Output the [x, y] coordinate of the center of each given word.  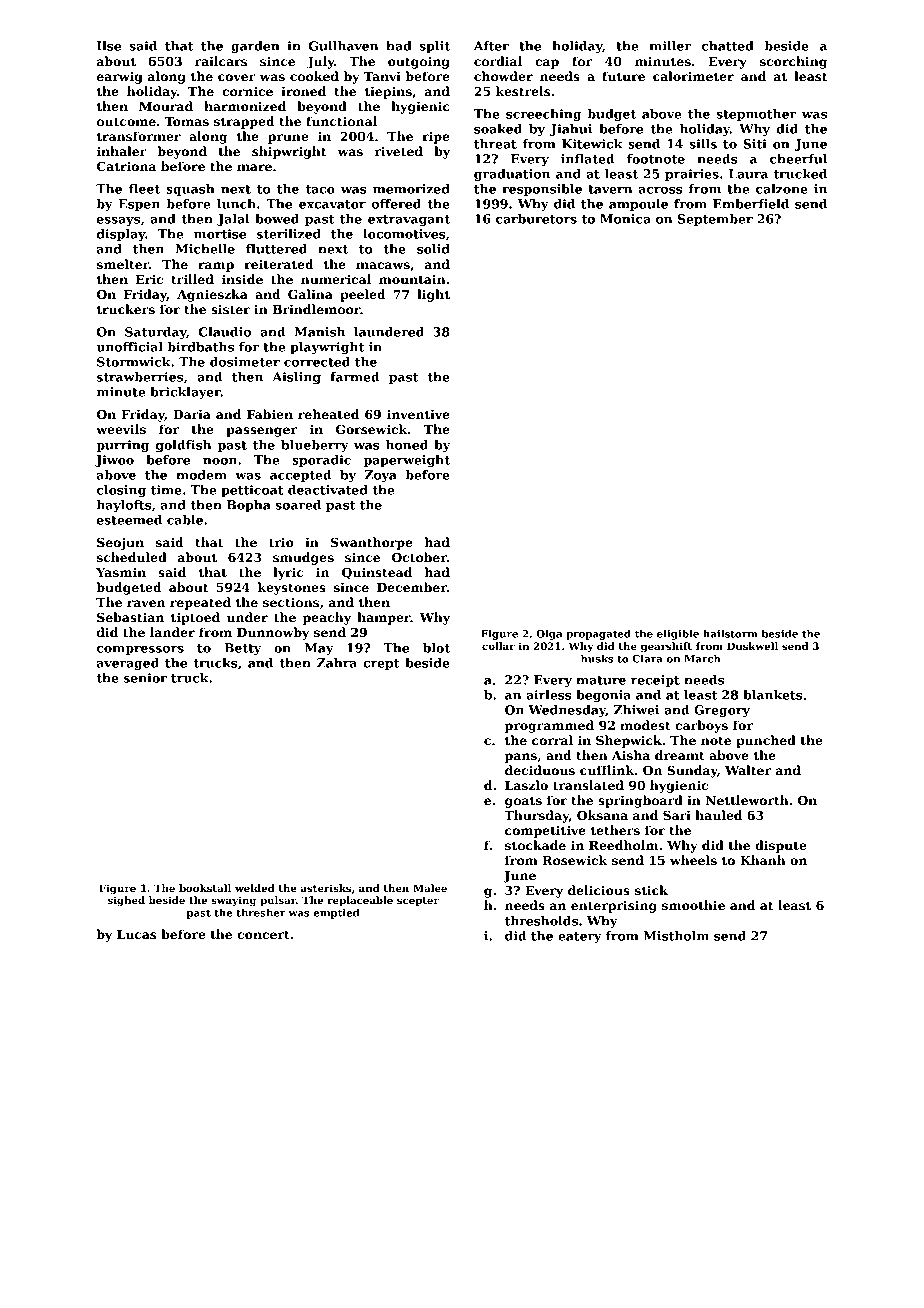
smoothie [693, 905]
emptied [337, 913]
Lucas [137, 934]
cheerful [798, 159]
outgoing [419, 63]
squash [190, 190]
